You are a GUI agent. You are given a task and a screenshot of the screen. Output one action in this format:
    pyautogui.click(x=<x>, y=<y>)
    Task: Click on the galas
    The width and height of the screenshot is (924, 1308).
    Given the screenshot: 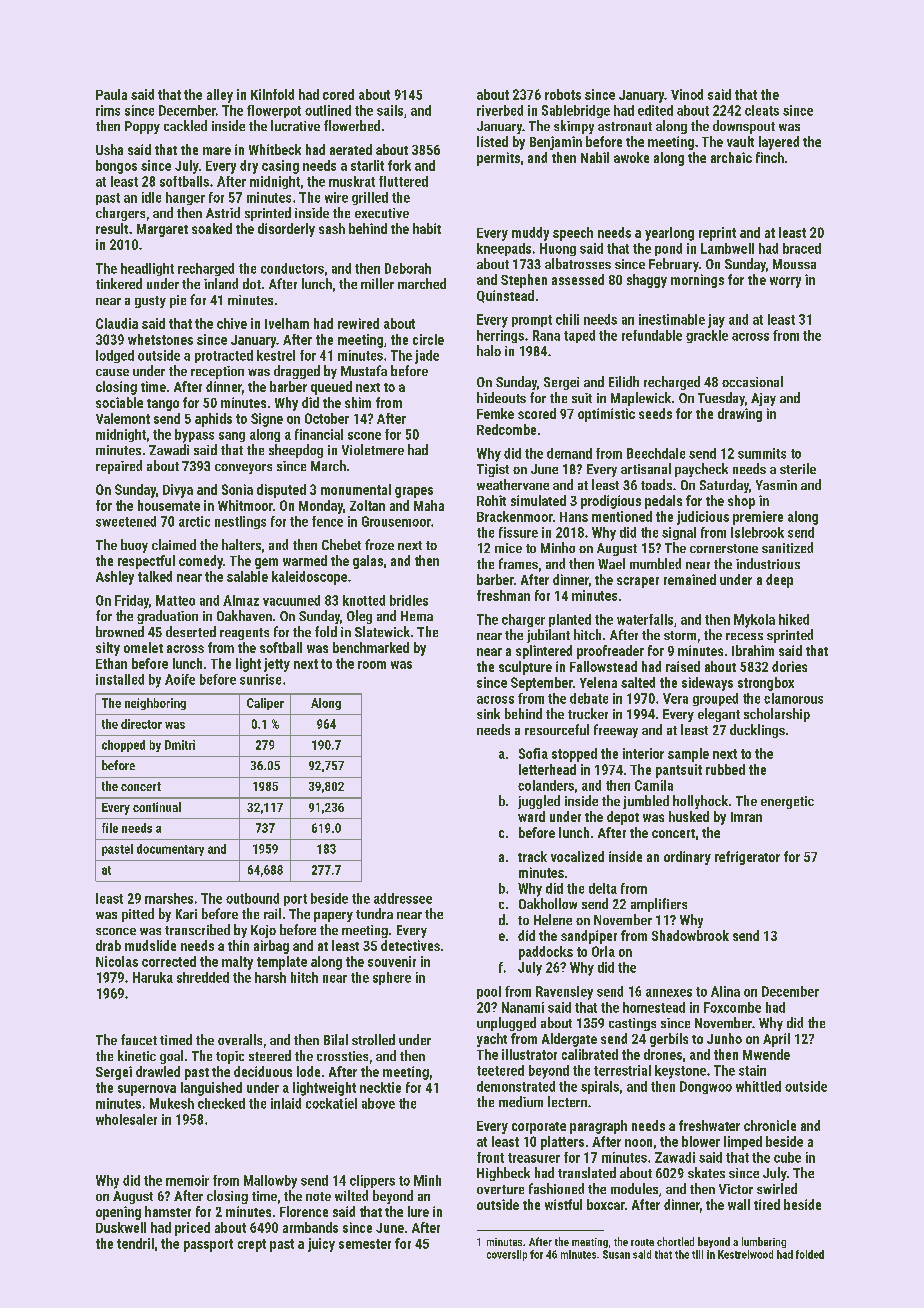 What is the action you would take?
    pyautogui.click(x=368, y=562)
